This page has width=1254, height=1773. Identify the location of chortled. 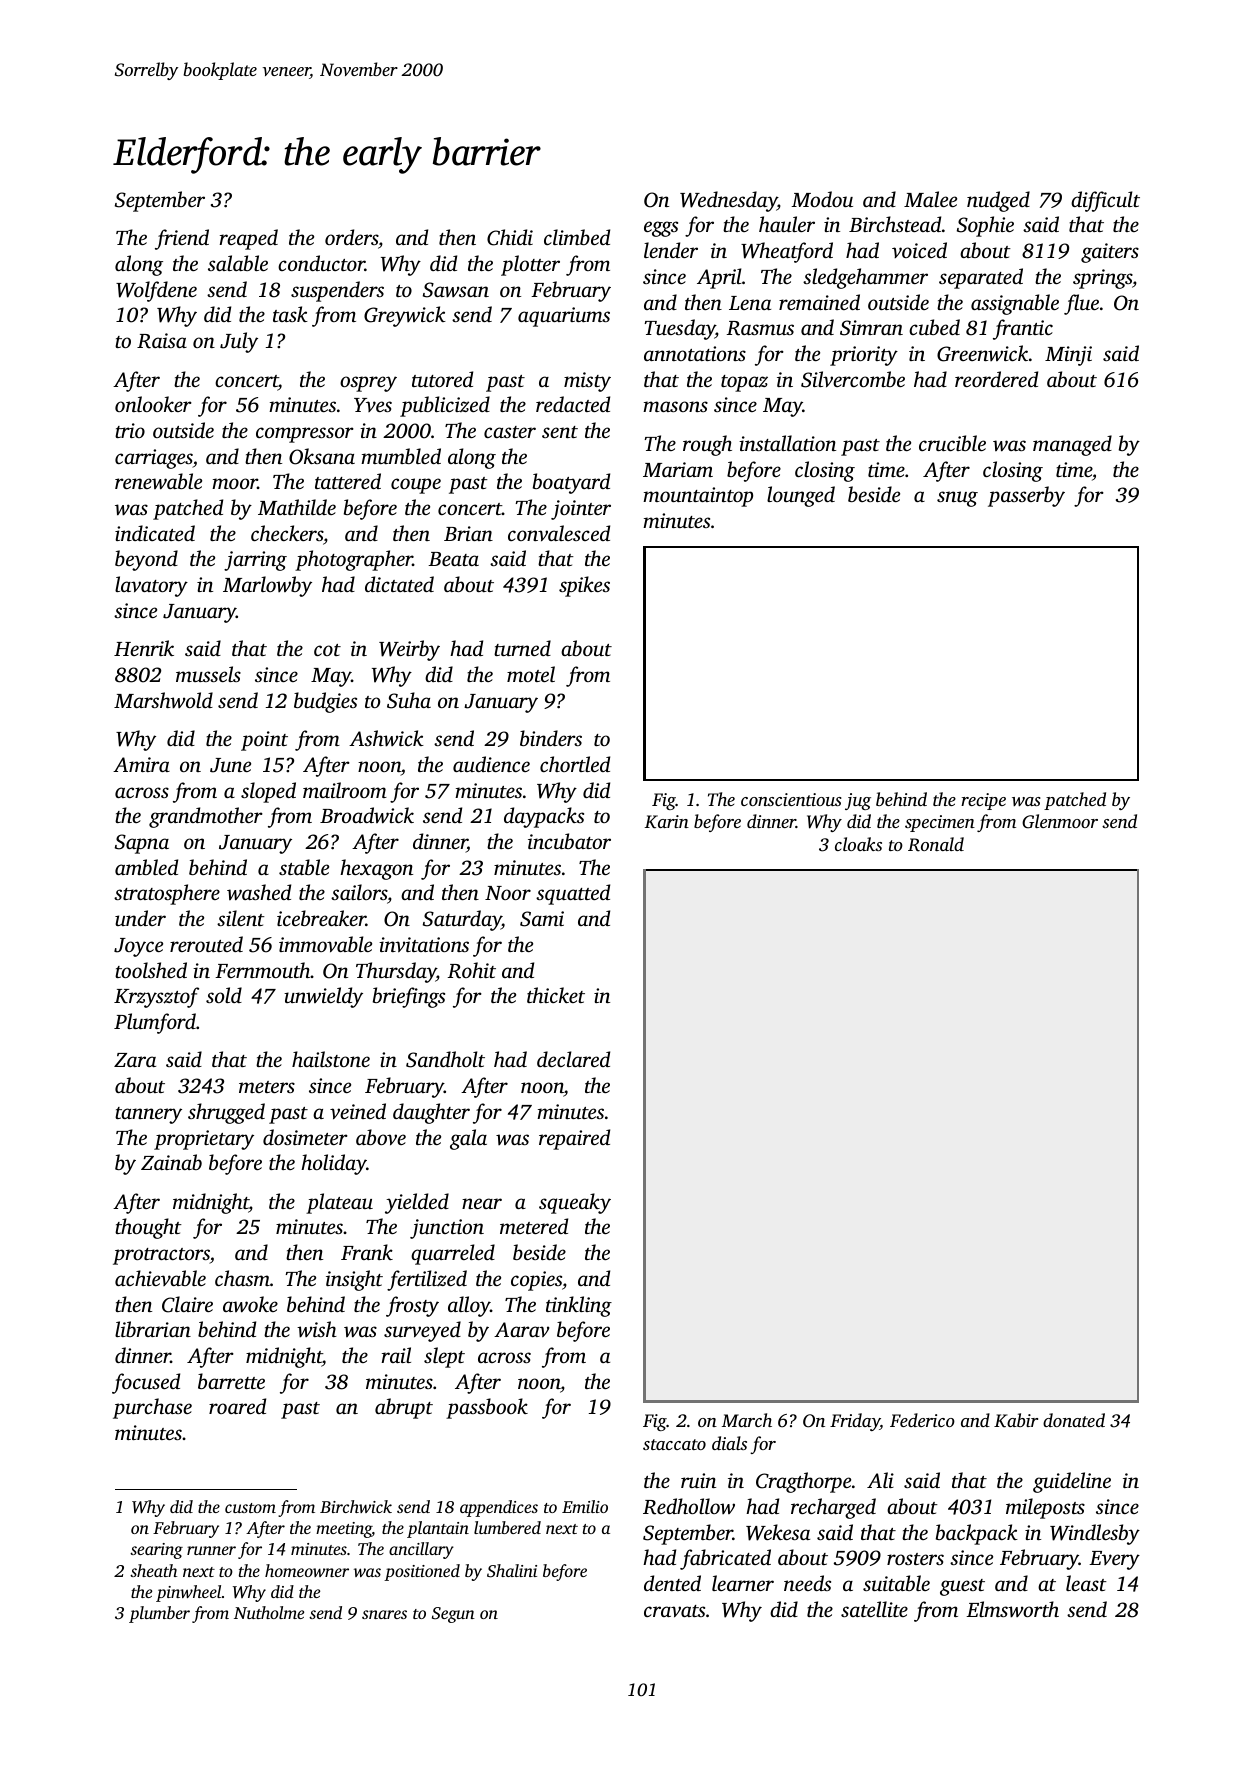
(575, 764).
